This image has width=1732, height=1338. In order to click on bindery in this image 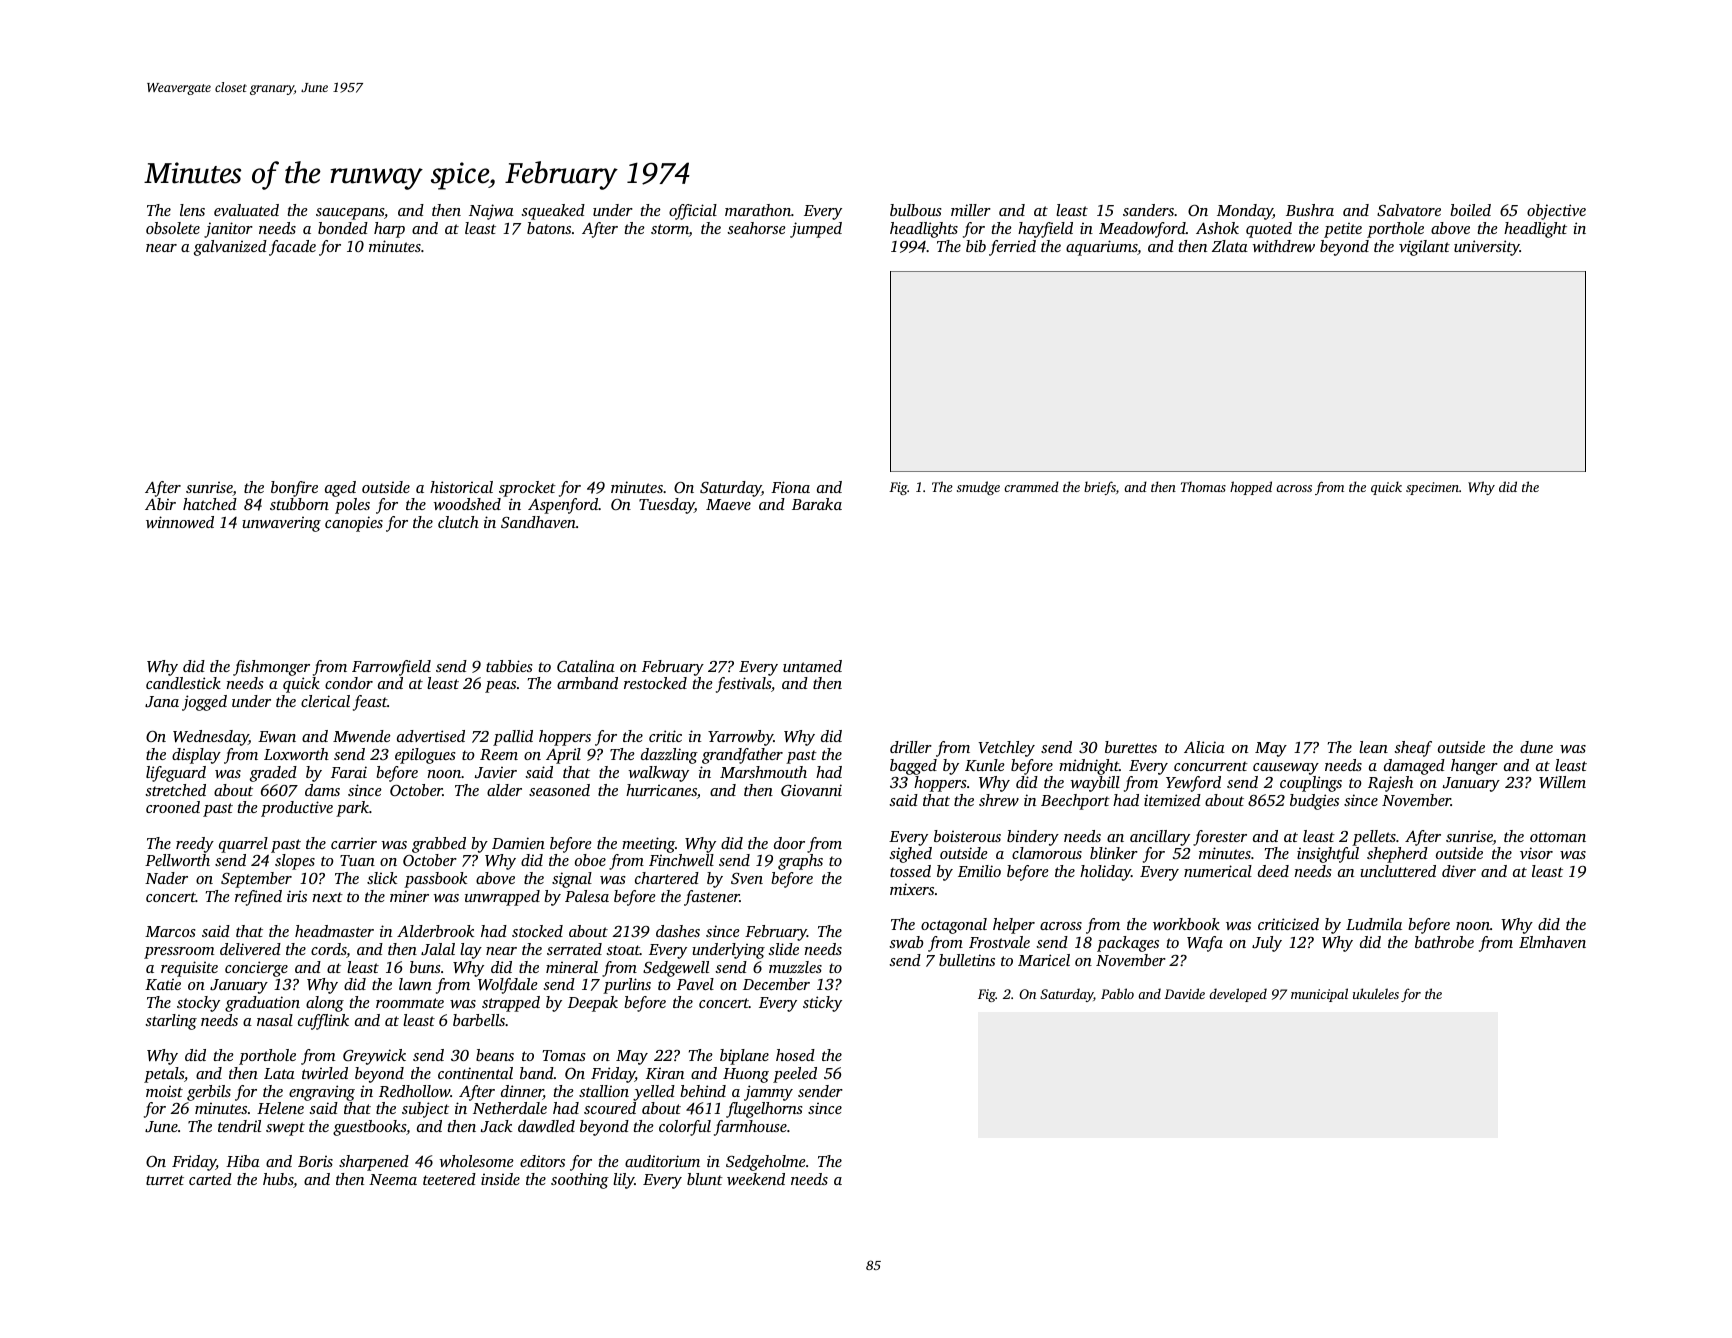, I will do `click(1033, 838)`.
